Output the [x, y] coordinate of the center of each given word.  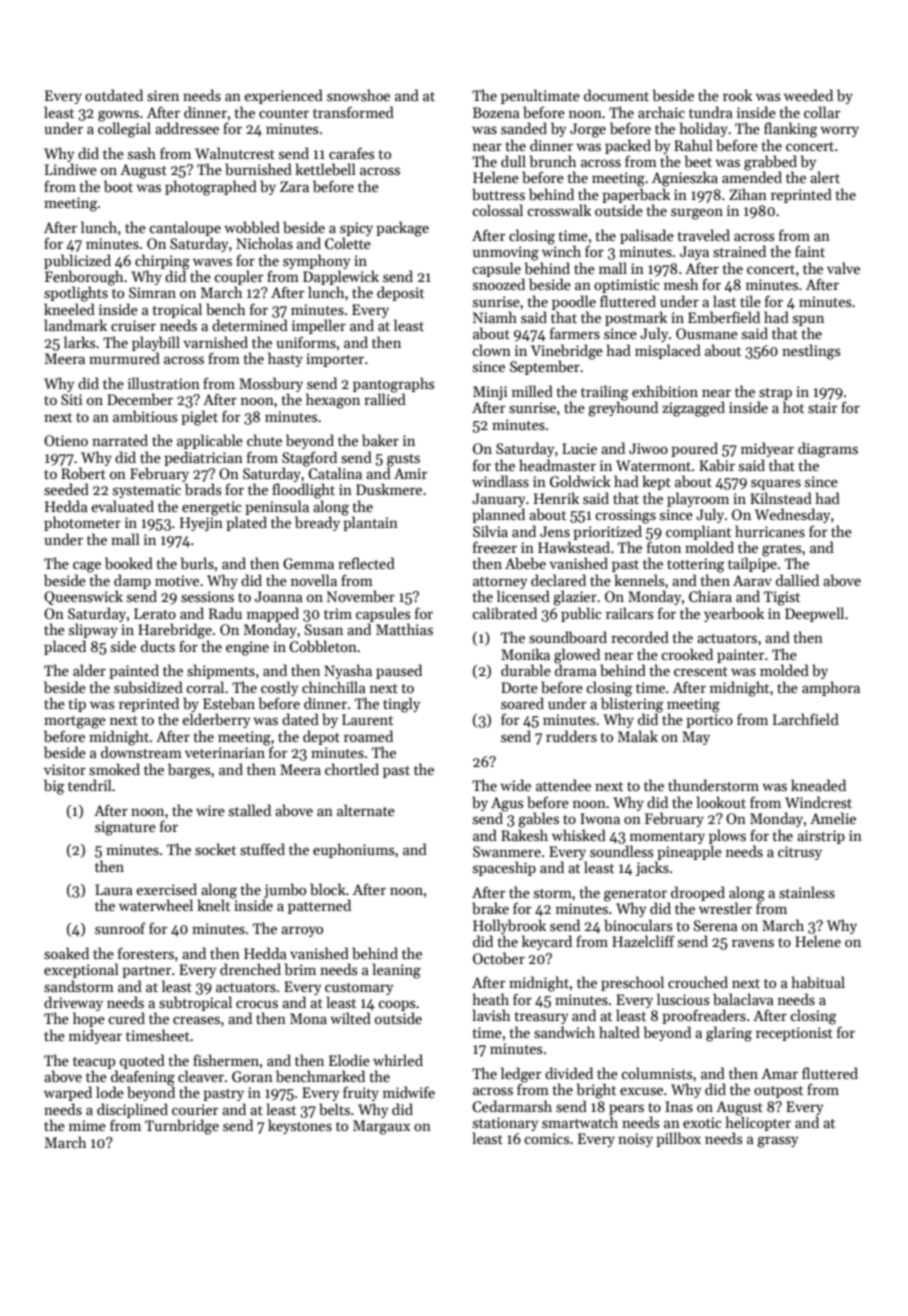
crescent [701, 671]
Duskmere [389, 489]
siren [163, 95]
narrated [120, 440]
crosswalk [559, 210]
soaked [66, 953]
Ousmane [707, 333]
